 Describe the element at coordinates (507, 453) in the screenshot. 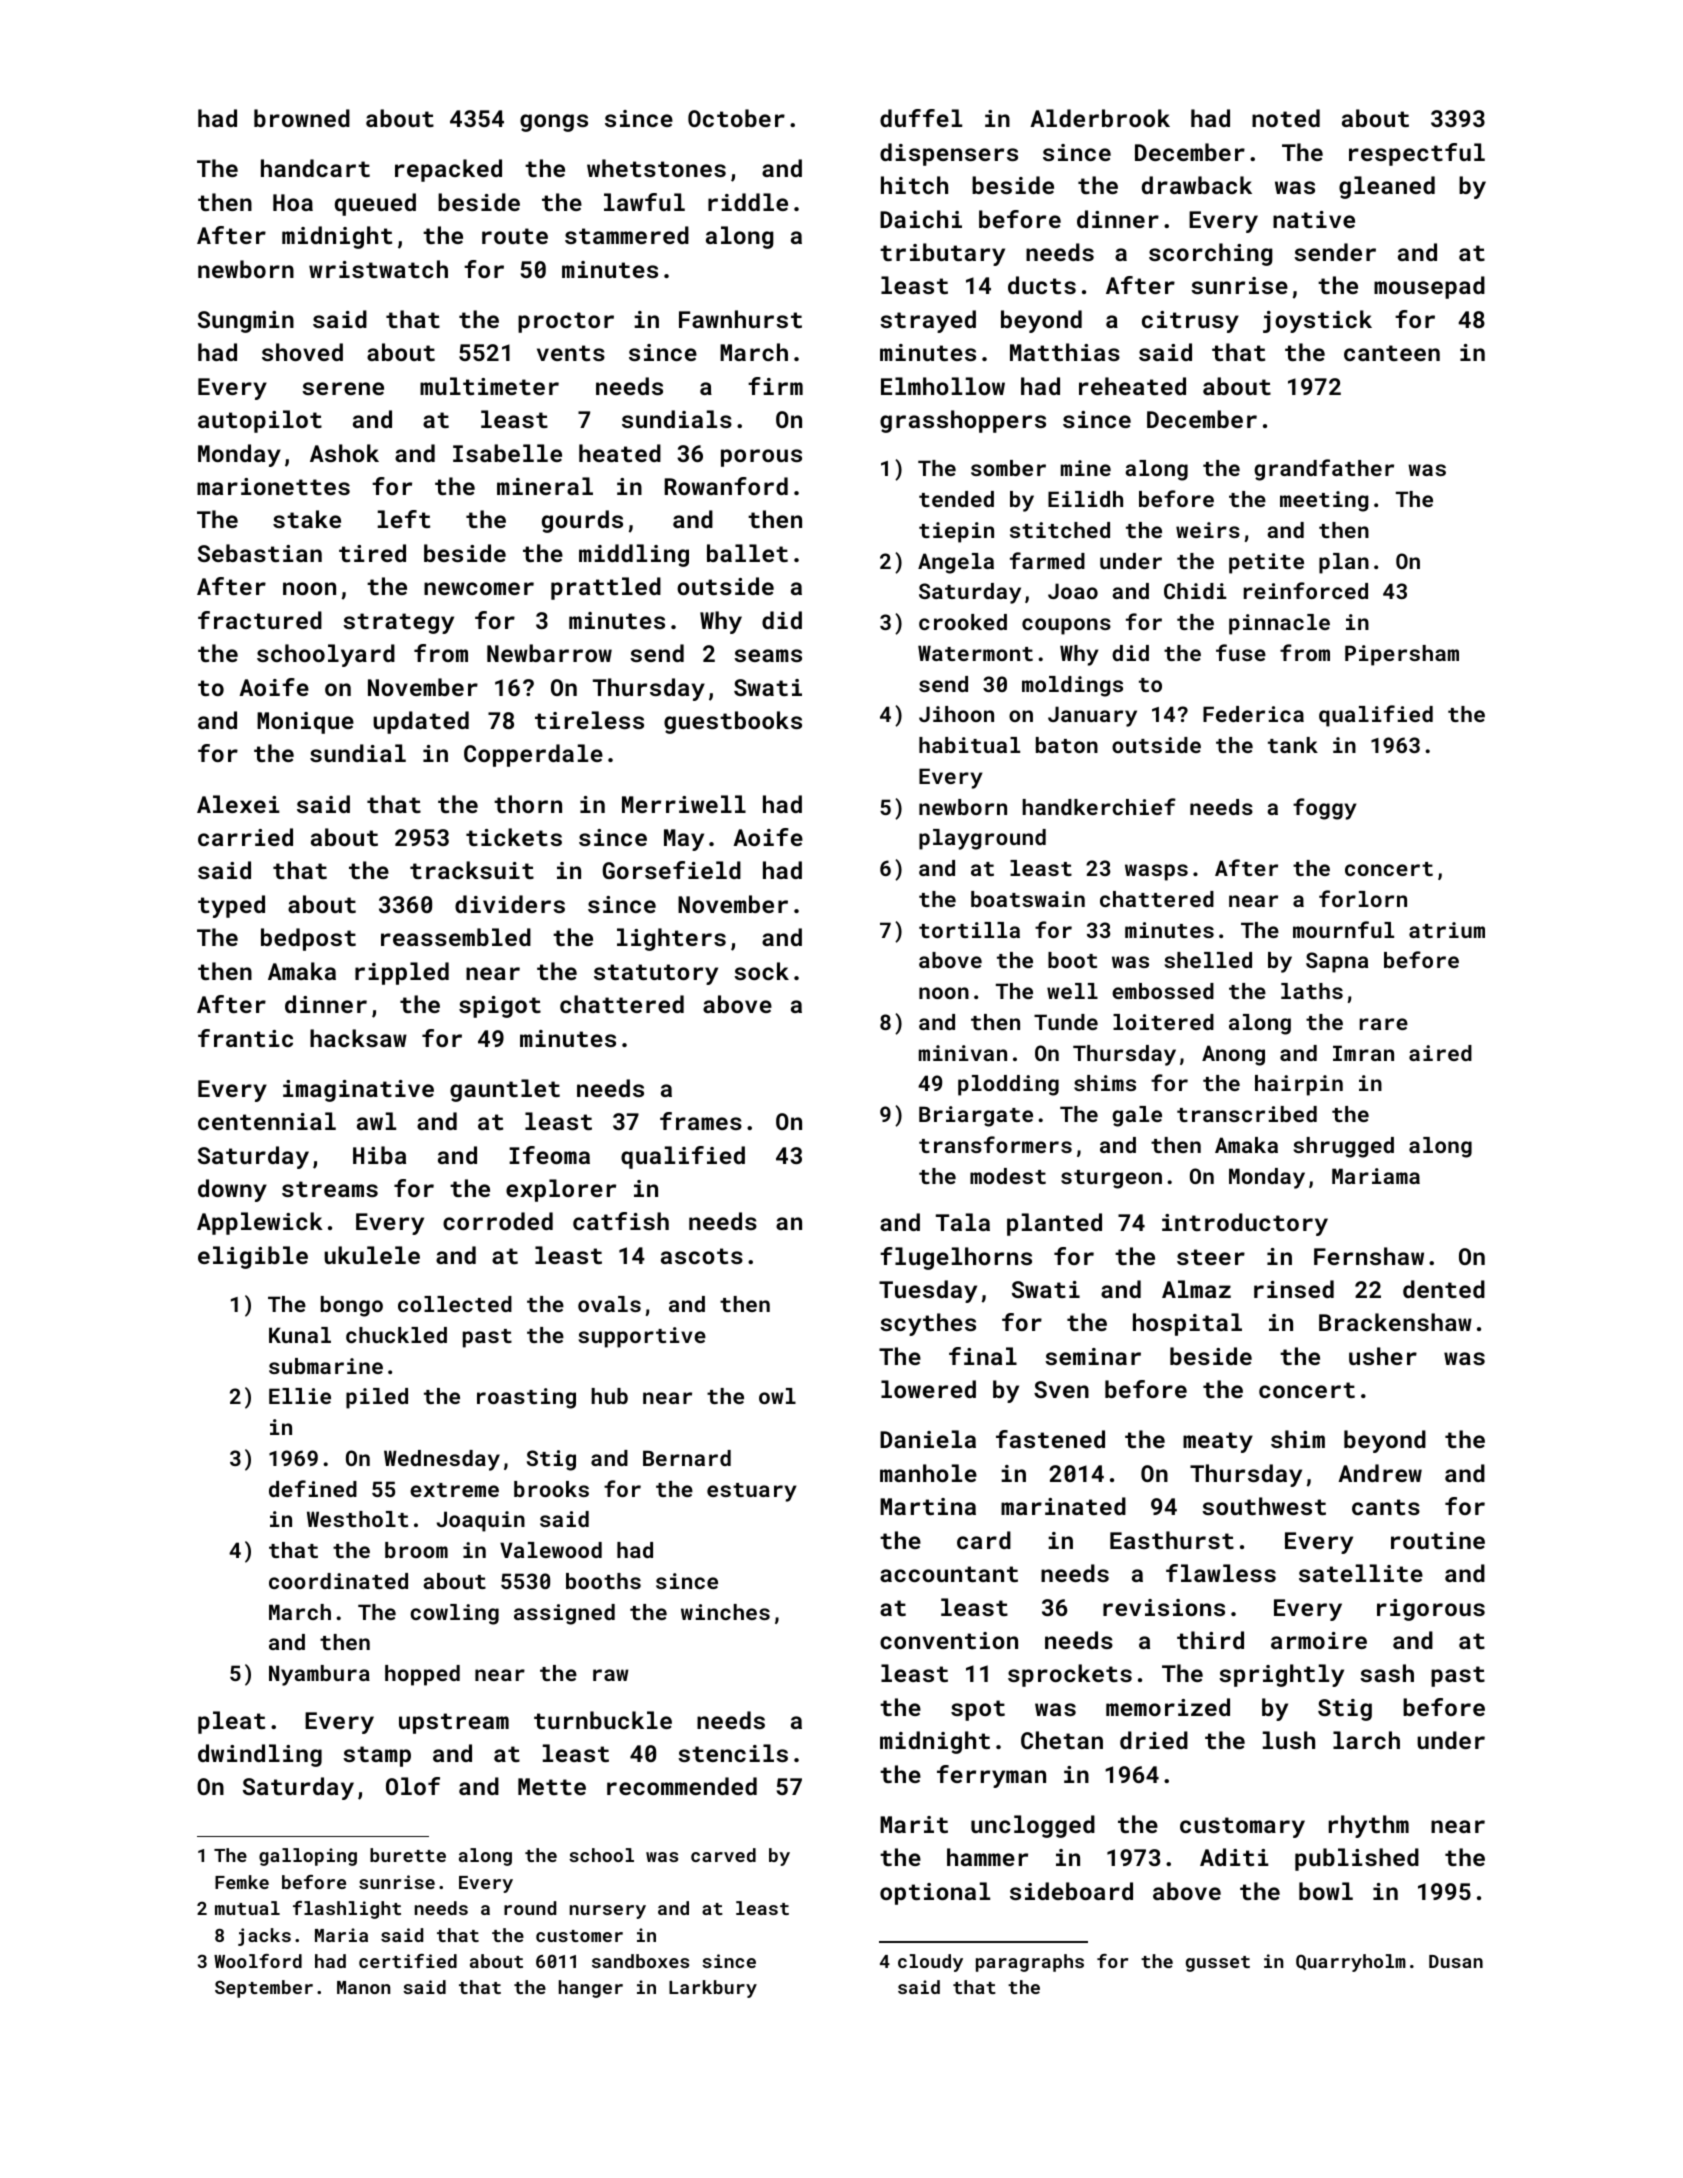

I see `Isabelle` at that location.
